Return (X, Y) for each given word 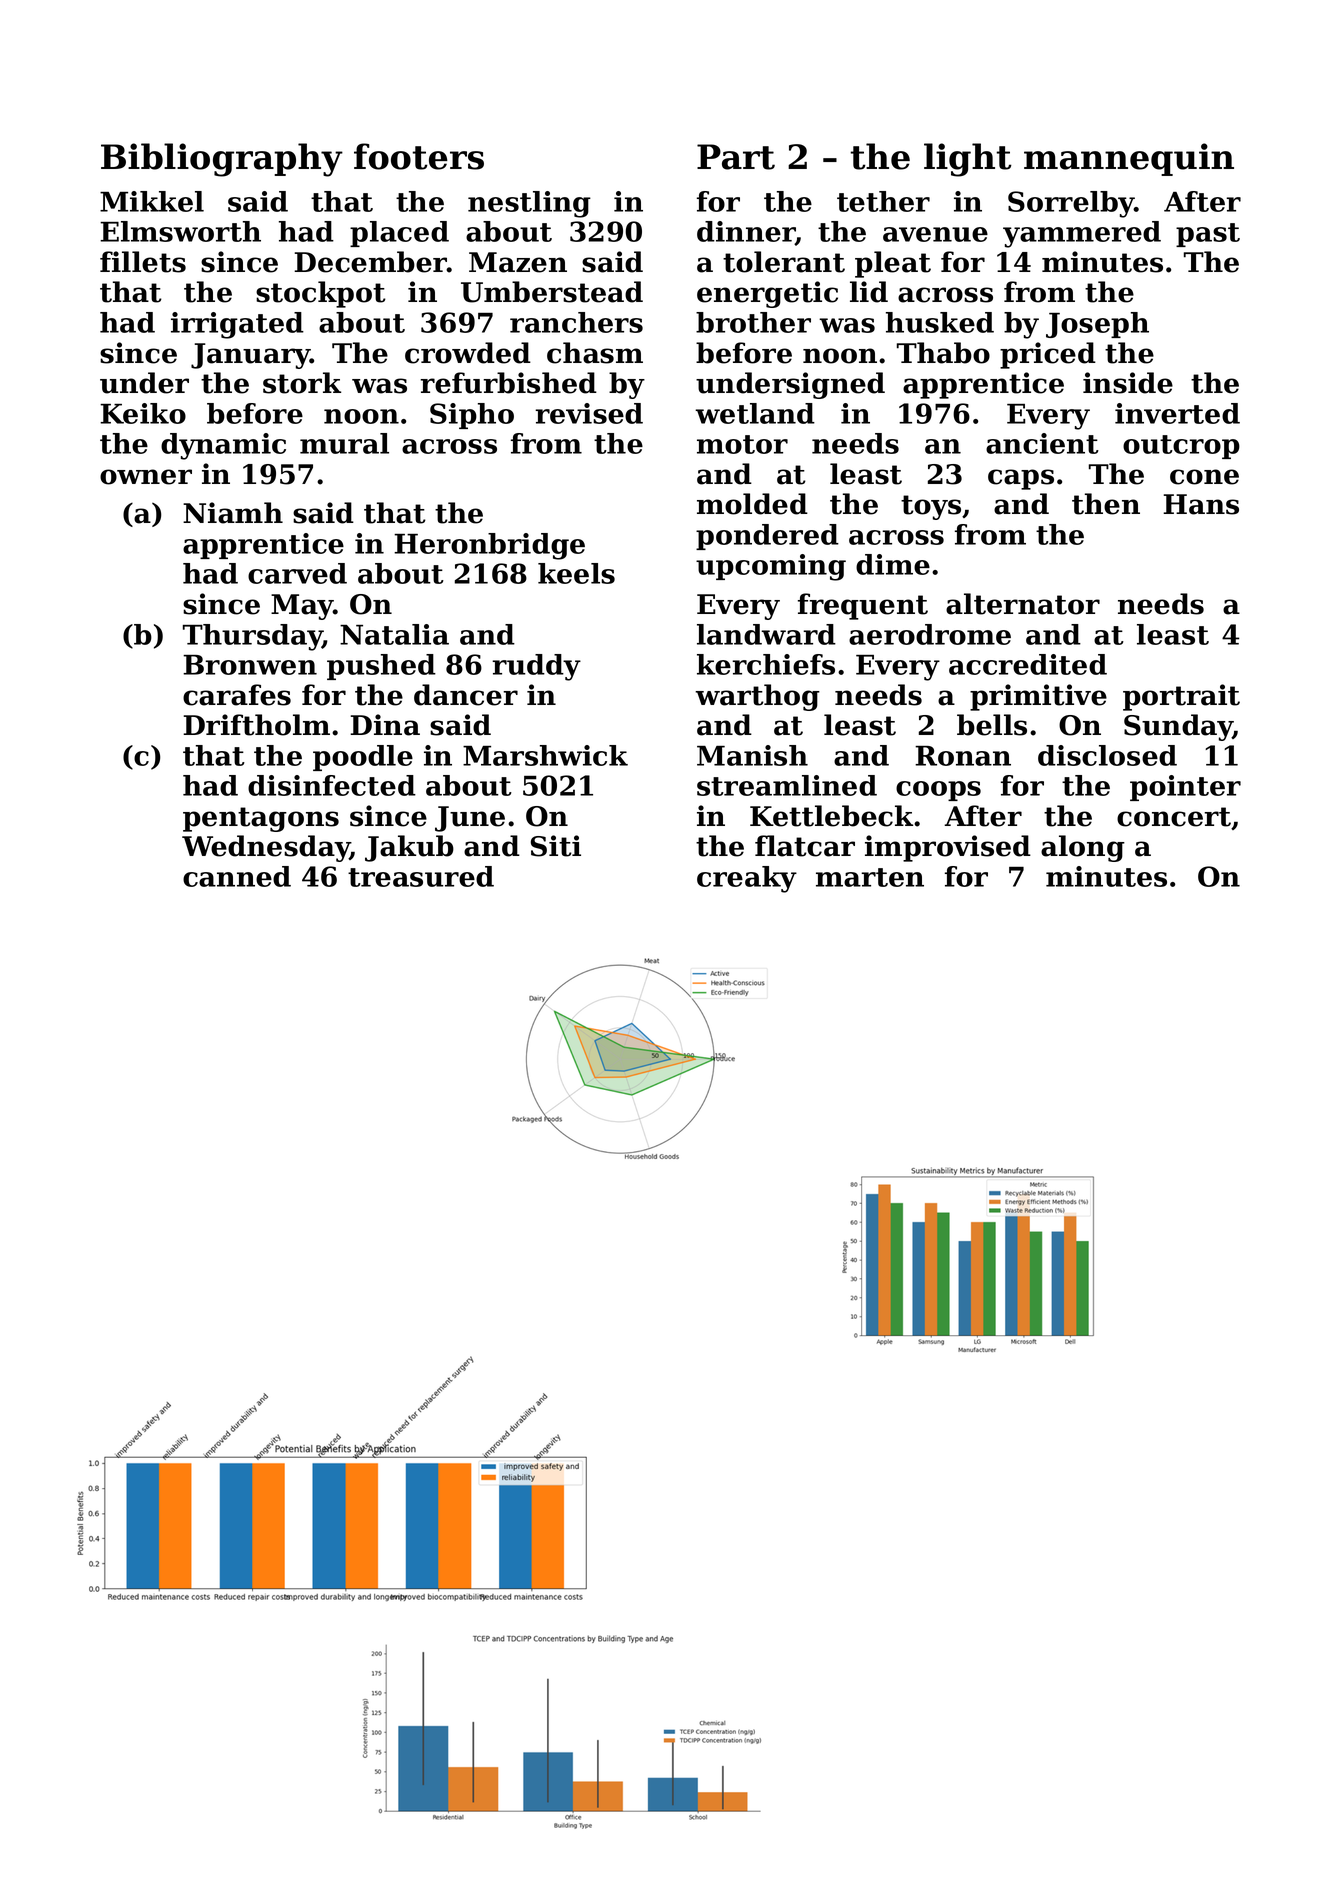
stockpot (321, 294)
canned (237, 876)
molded (752, 504)
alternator (1023, 604)
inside (1128, 383)
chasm (595, 353)
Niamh (233, 513)
